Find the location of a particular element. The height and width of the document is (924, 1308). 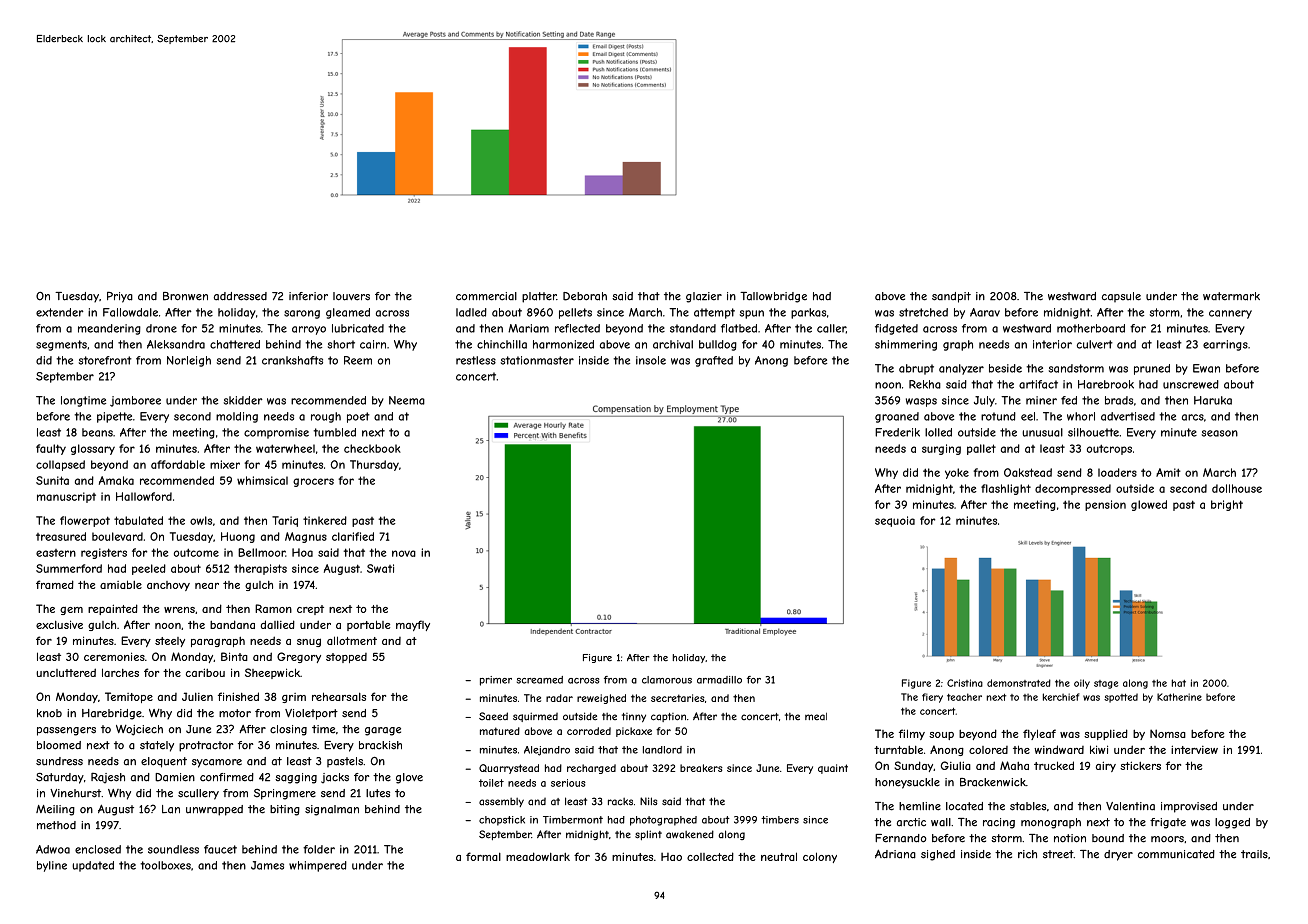

dallied is located at coordinates (278, 624).
